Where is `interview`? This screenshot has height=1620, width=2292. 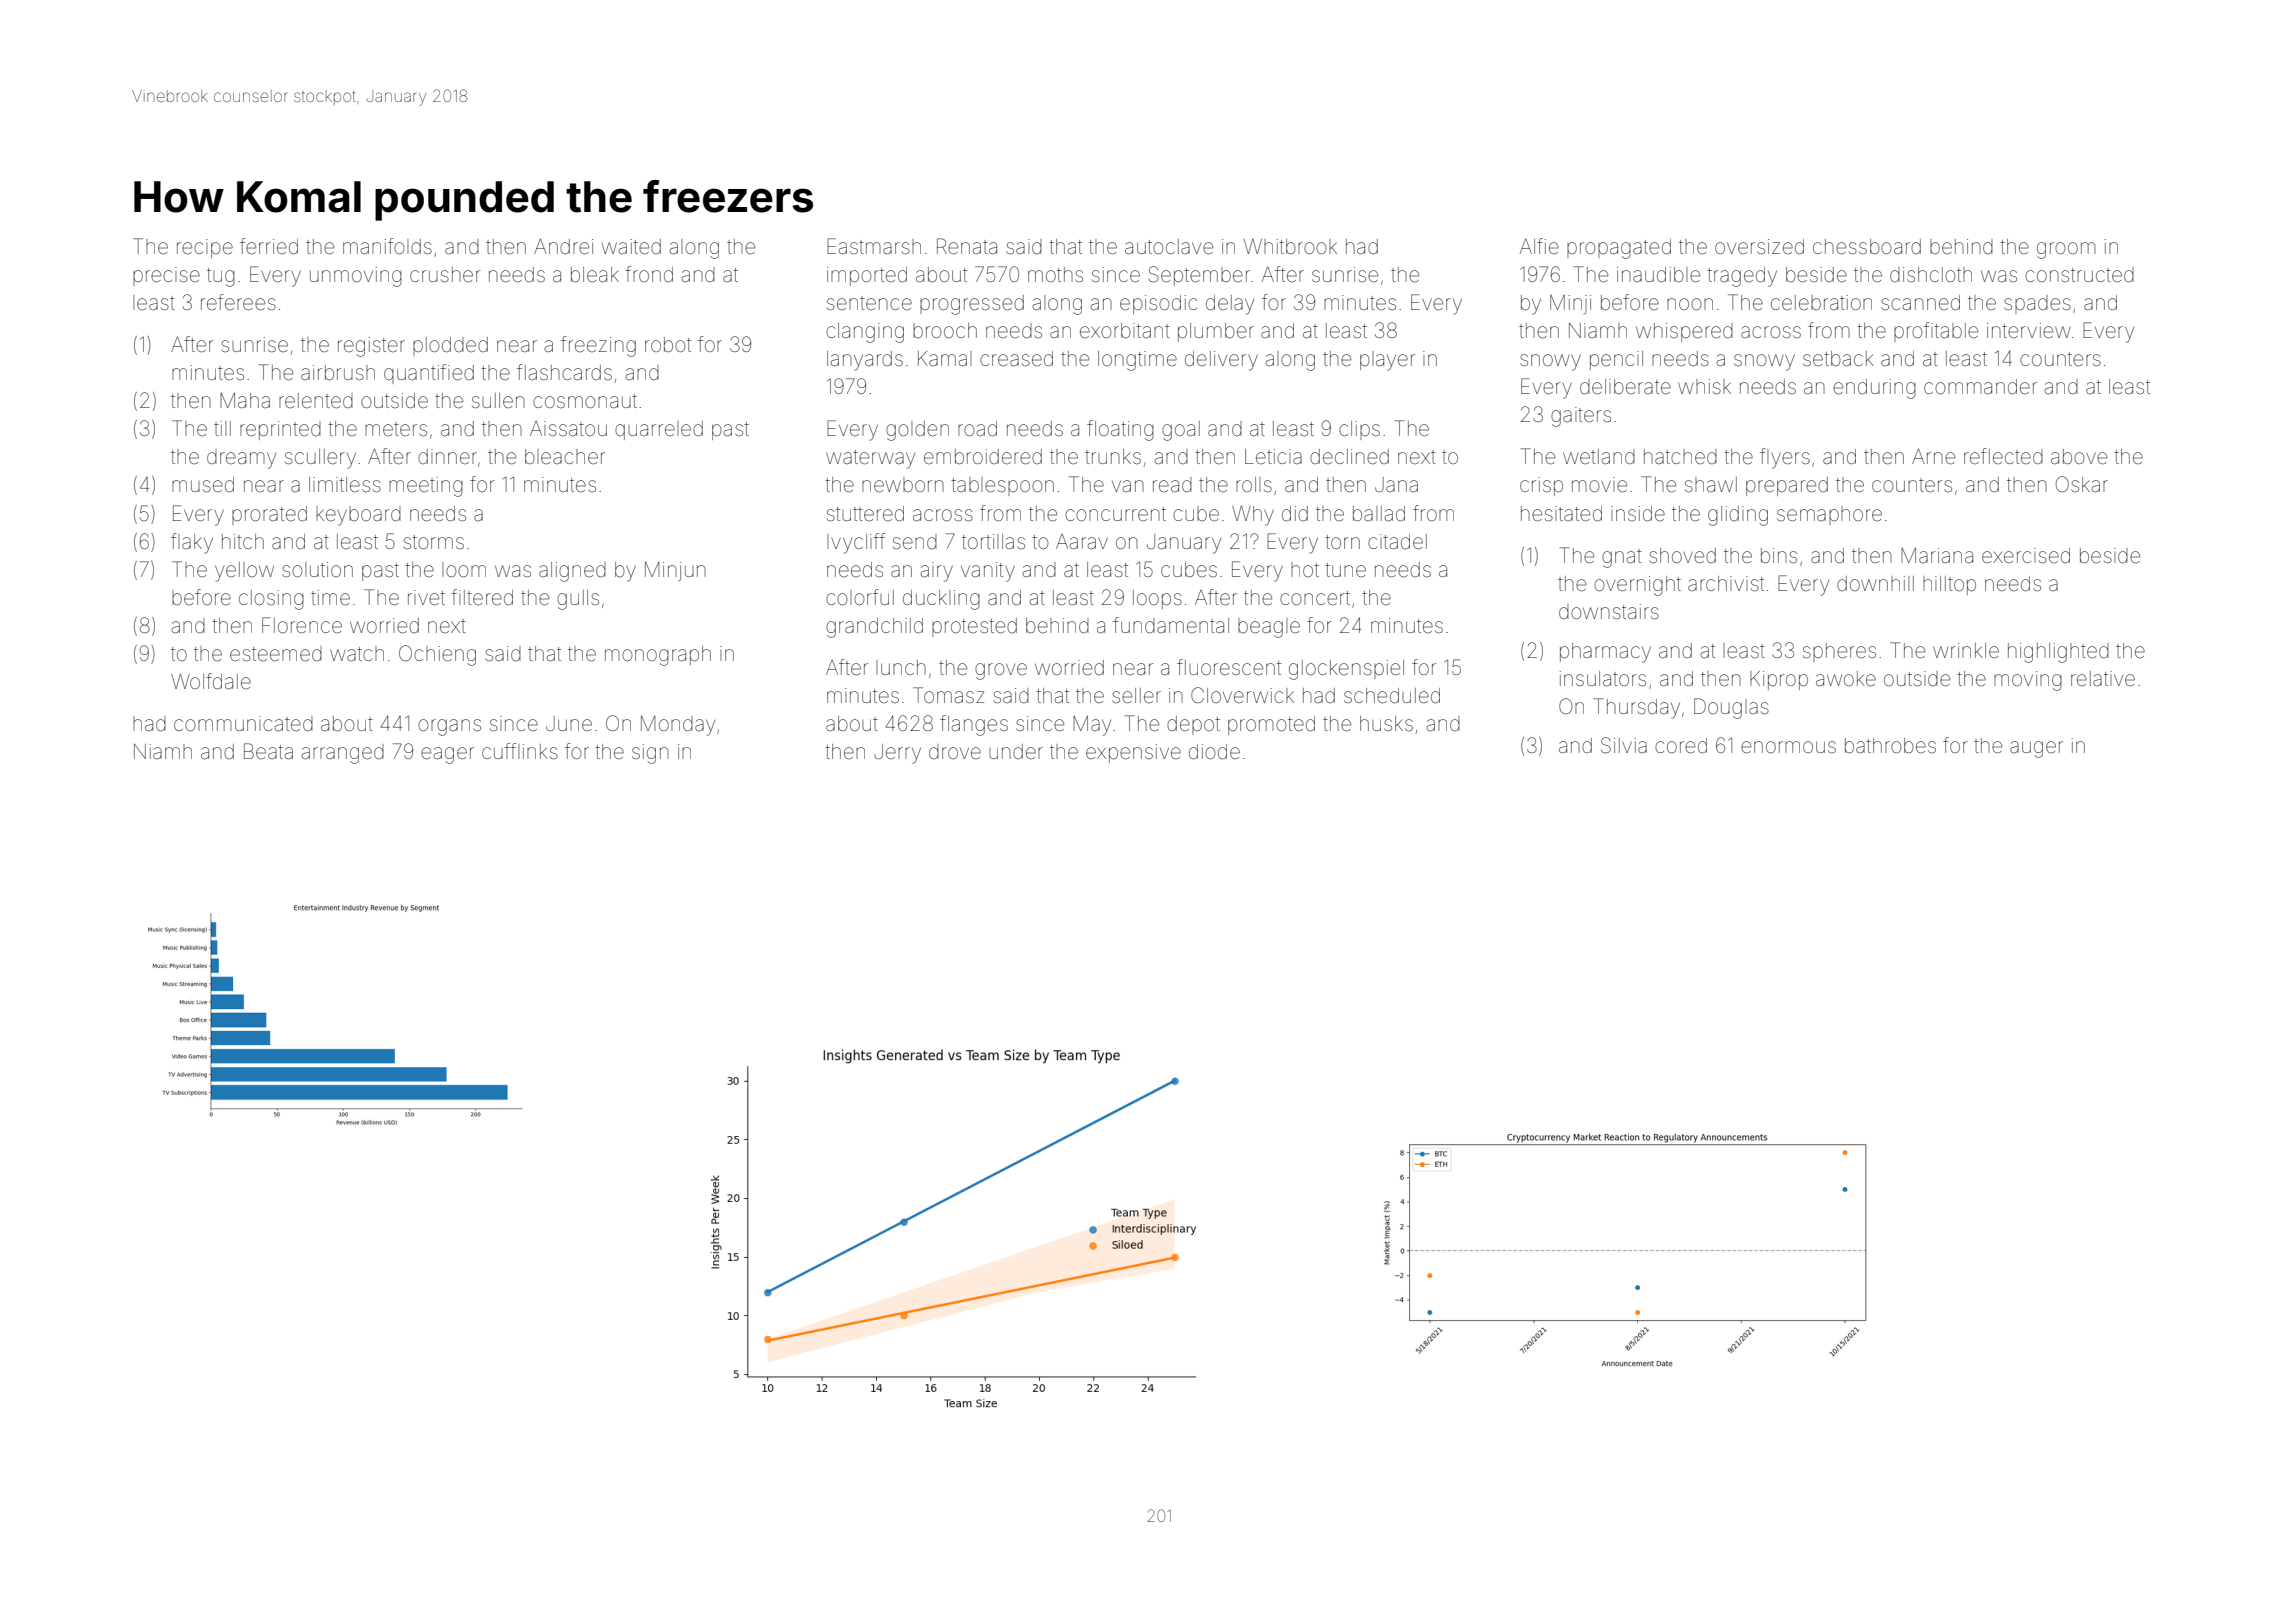 interview is located at coordinates (2028, 331).
